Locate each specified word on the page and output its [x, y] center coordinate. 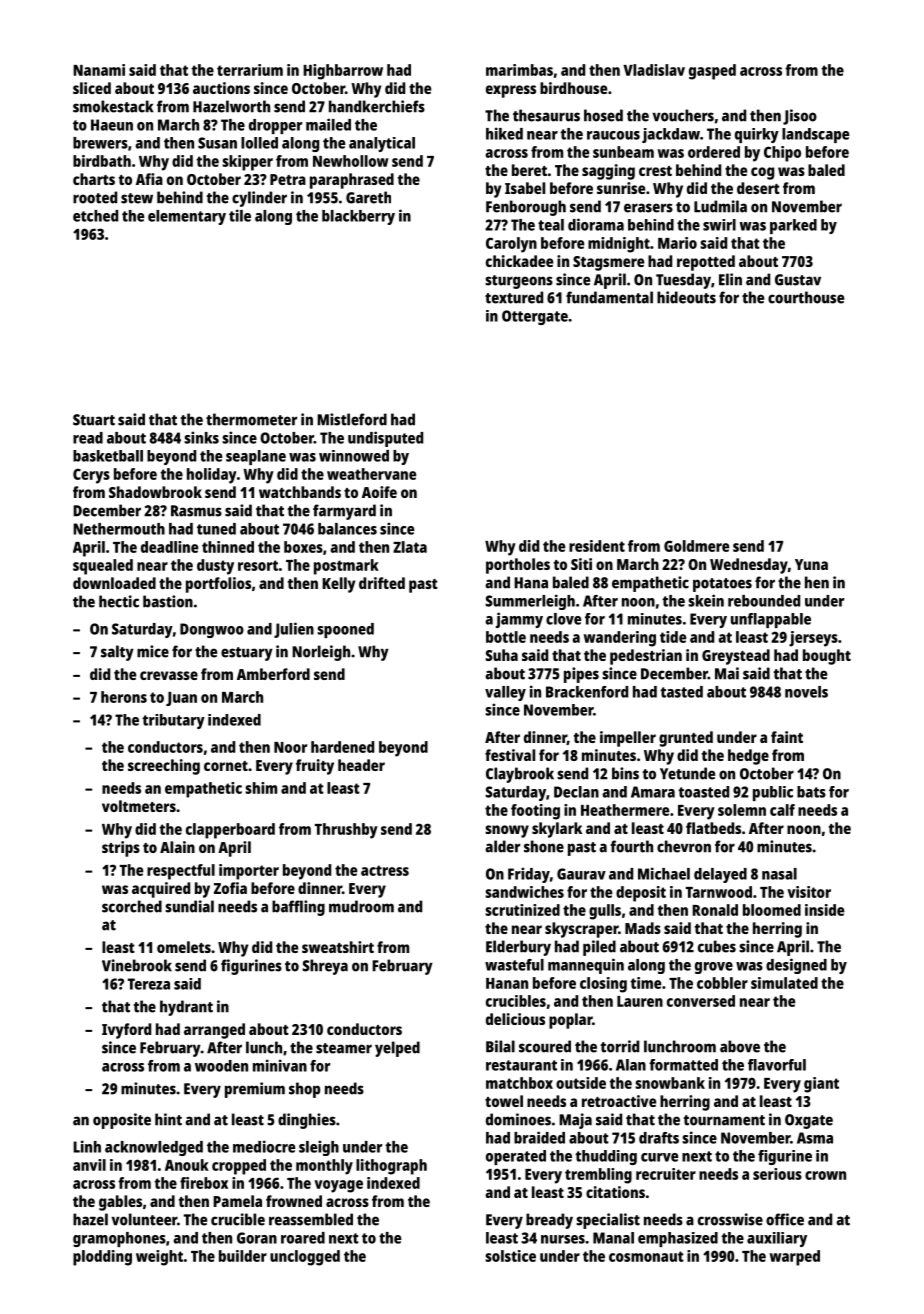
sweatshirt [338, 947]
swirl [719, 225]
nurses [563, 1239]
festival [510, 755]
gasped [712, 72]
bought [827, 657]
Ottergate [535, 317]
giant [821, 1085]
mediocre [264, 1146]
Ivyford [126, 1031]
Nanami [99, 70]
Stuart [94, 420]
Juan [181, 699]
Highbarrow [343, 72]
